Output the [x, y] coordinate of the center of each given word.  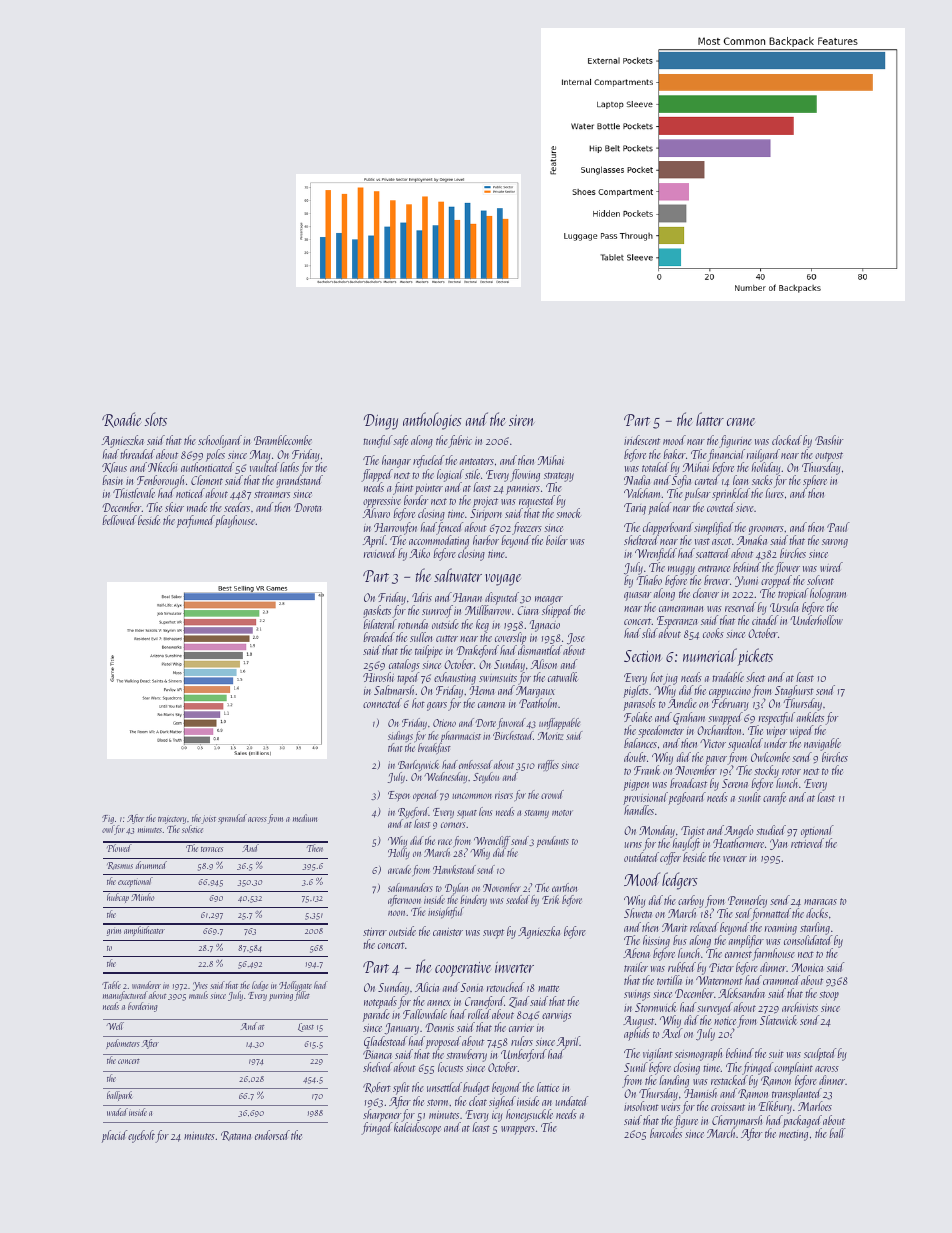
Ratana [236, 1136]
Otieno [444, 723]
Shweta [638, 913]
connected [382, 703]
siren [522, 420]
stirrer [375, 932]
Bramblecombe [283, 440]
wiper [777, 733]
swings [637, 995]
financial [726, 455]
